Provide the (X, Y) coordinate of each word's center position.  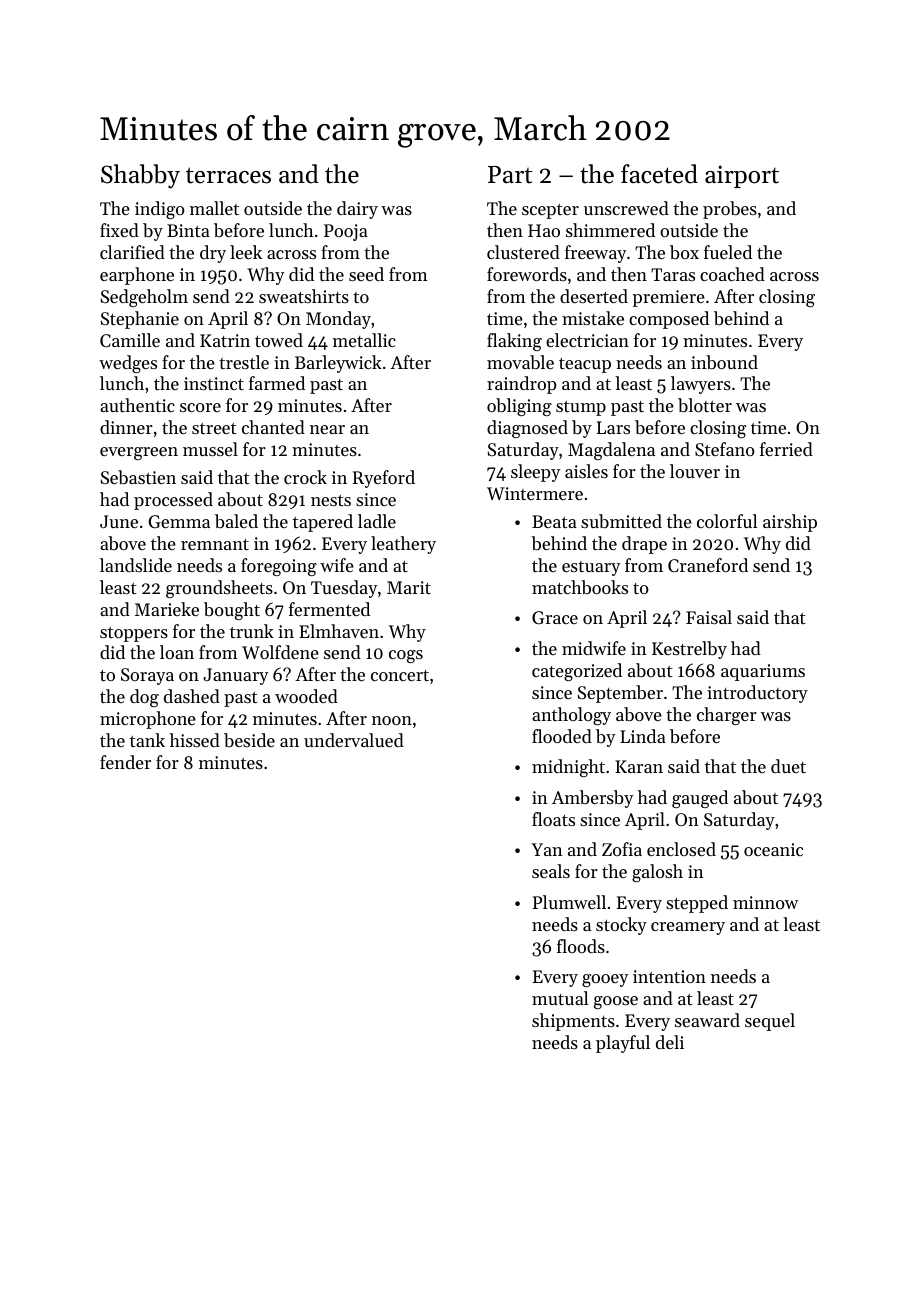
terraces (228, 175)
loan (177, 652)
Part (510, 175)
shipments (573, 1022)
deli (670, 1042)
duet (788, 766)
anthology (571, 716)
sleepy (535, 473)
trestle (244, 362)
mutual (560, 998)
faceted (659, 174)
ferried (786, 449)
